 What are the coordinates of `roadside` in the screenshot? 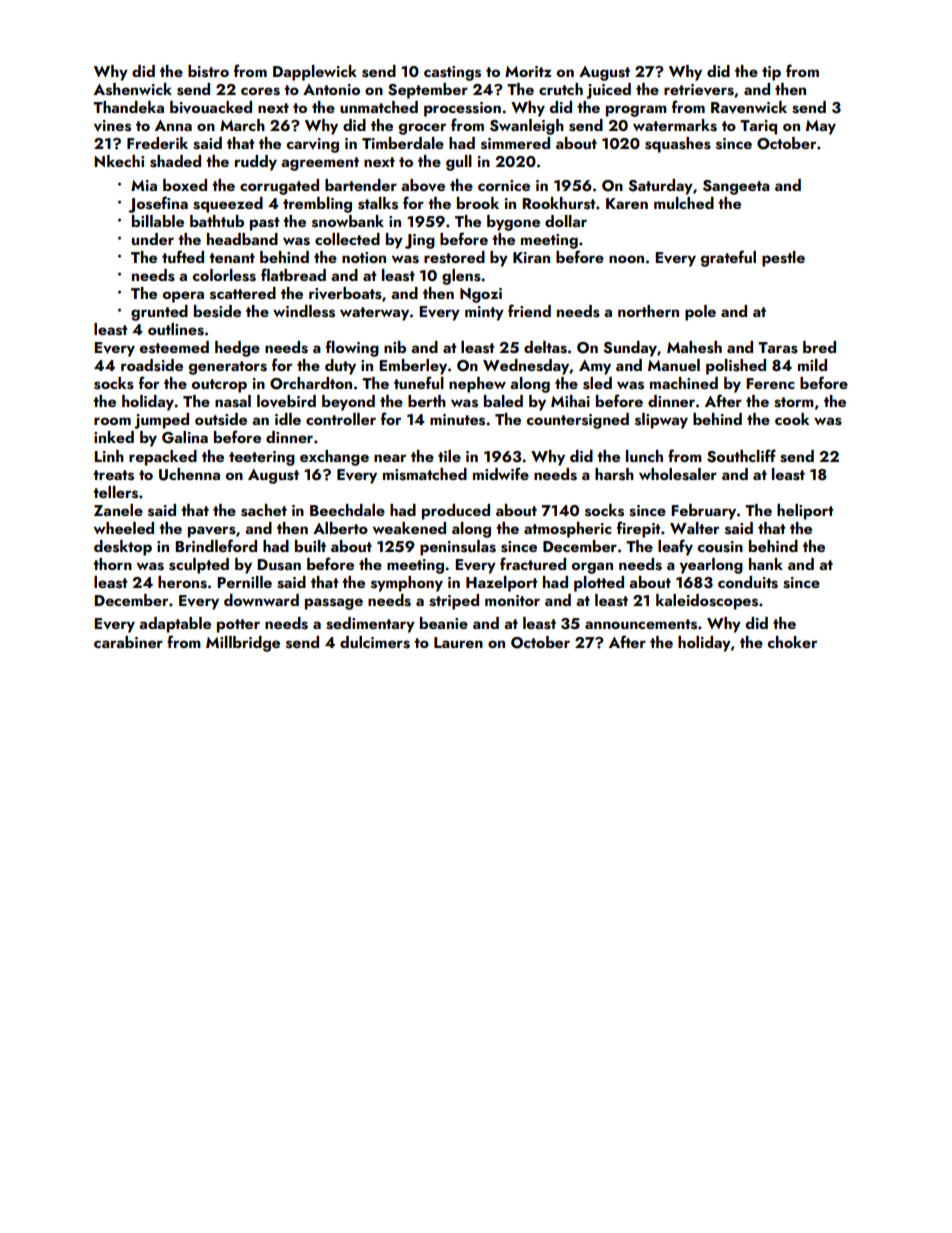 It's located at (152, 365).
